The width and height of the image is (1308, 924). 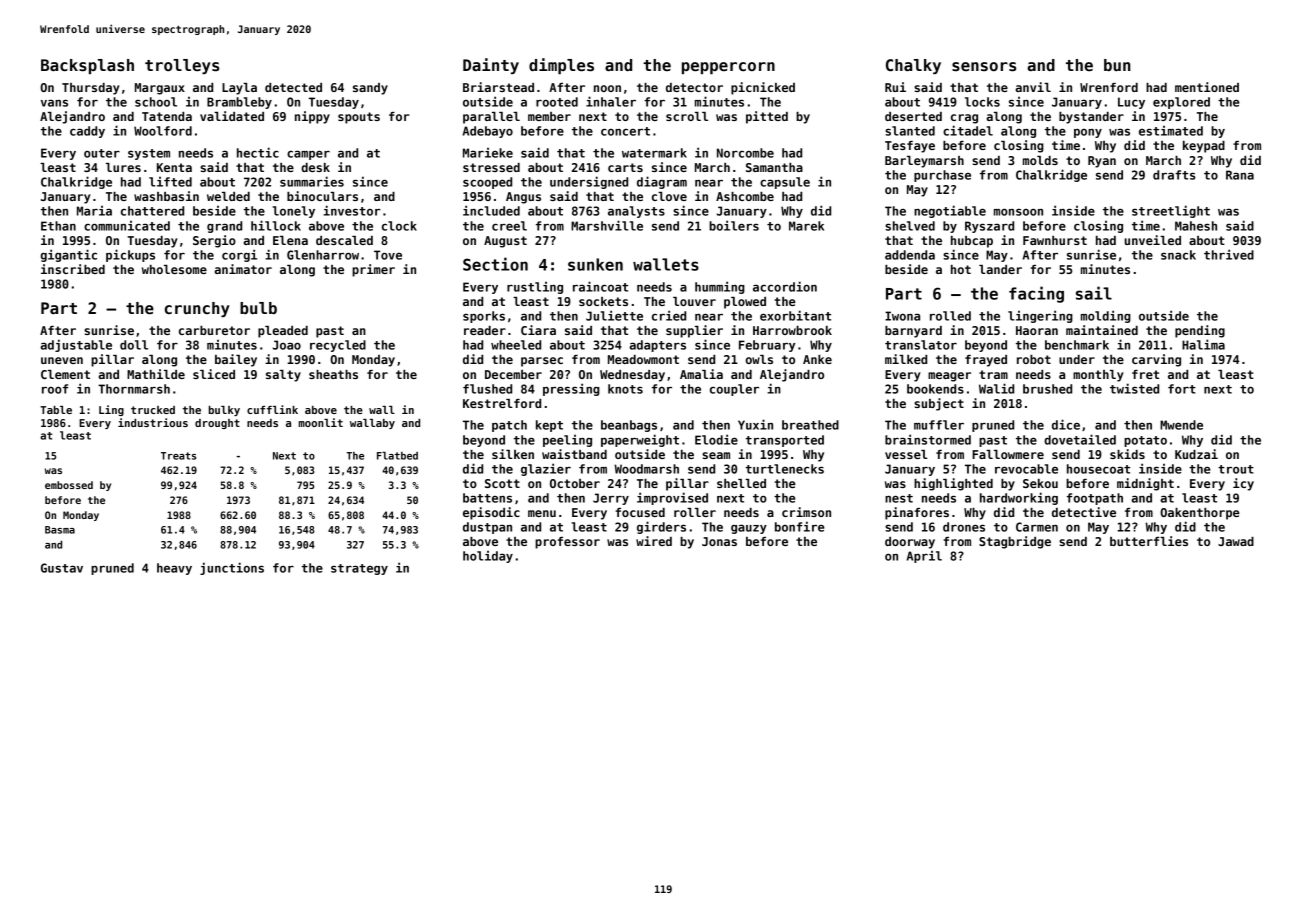 I want to click on outer, so click(x=102, y=153).
